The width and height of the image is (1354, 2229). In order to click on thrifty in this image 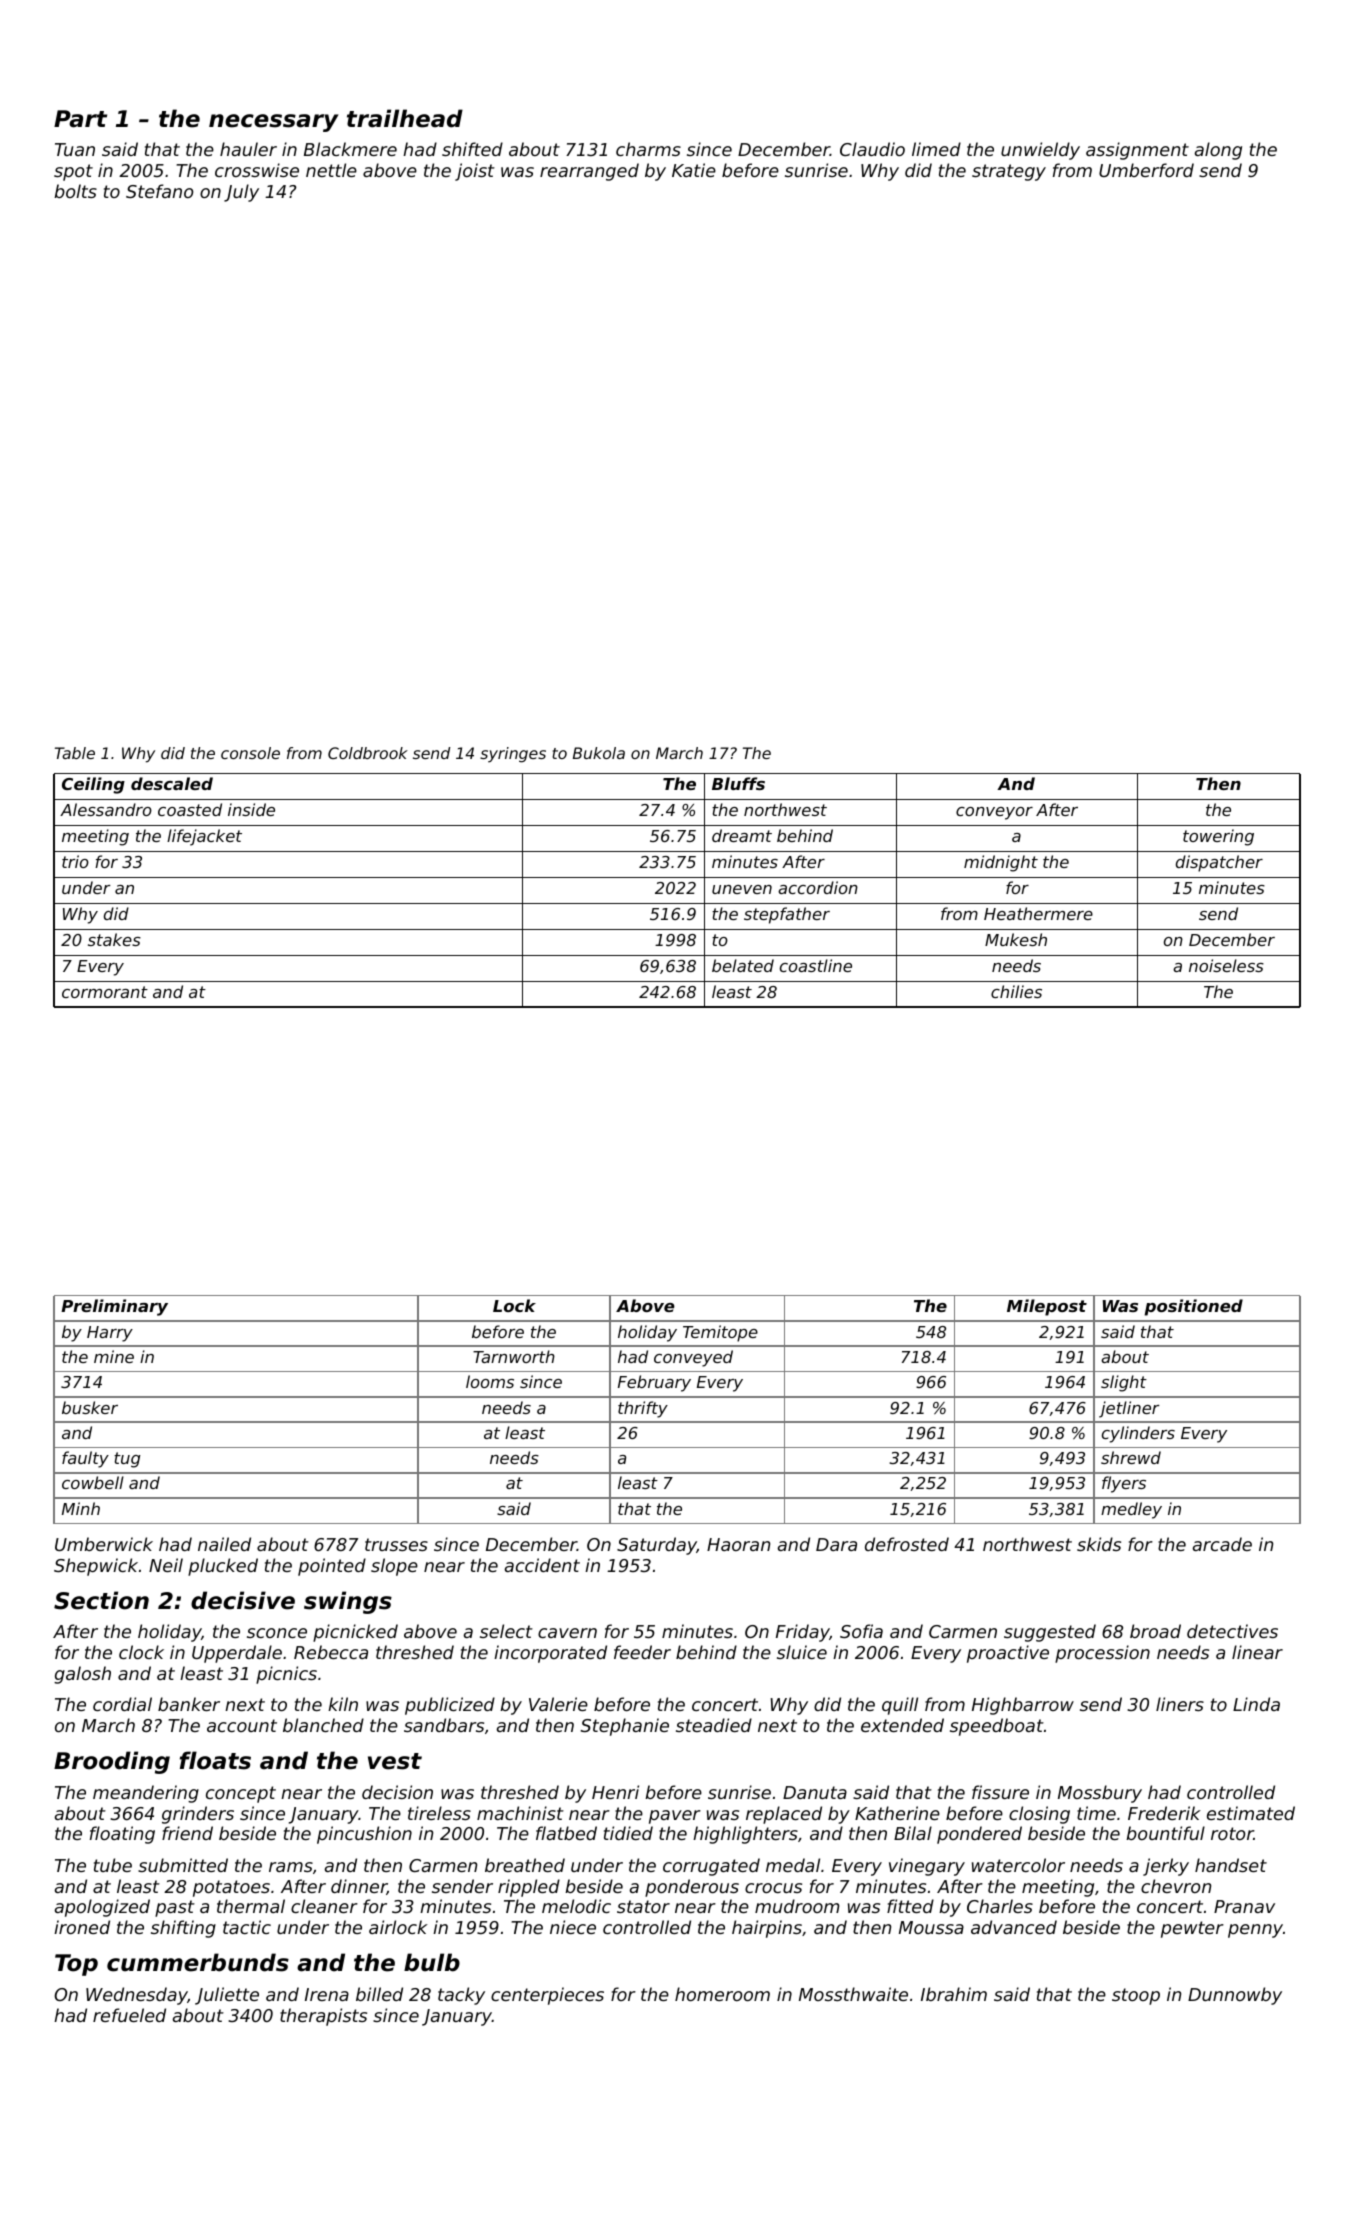, I will do `click(643, 1409)`.
